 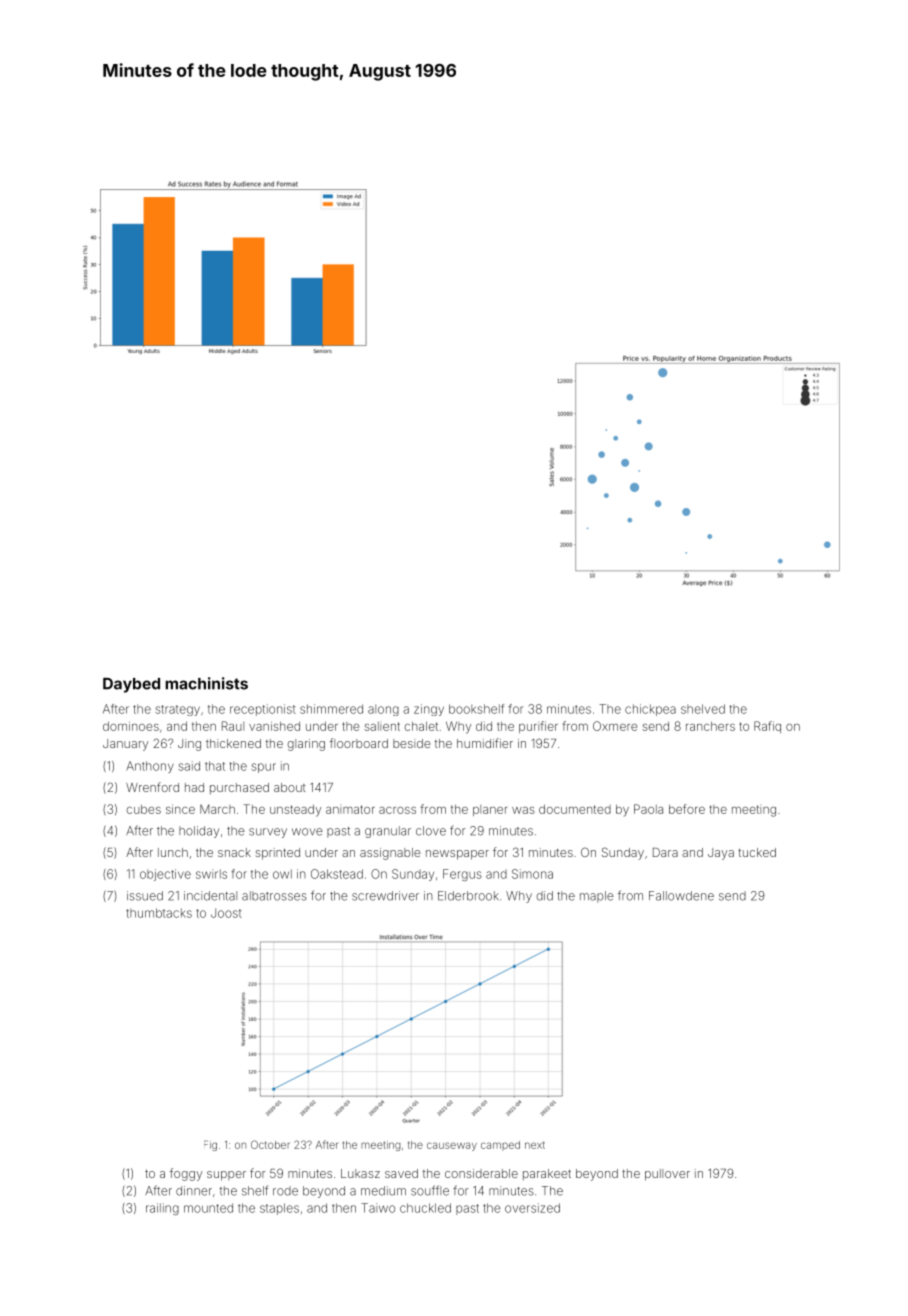 What do you see at coordinates (199, 832) in the screenshot?
I see `holiday` at bounding box center [199, 832].
